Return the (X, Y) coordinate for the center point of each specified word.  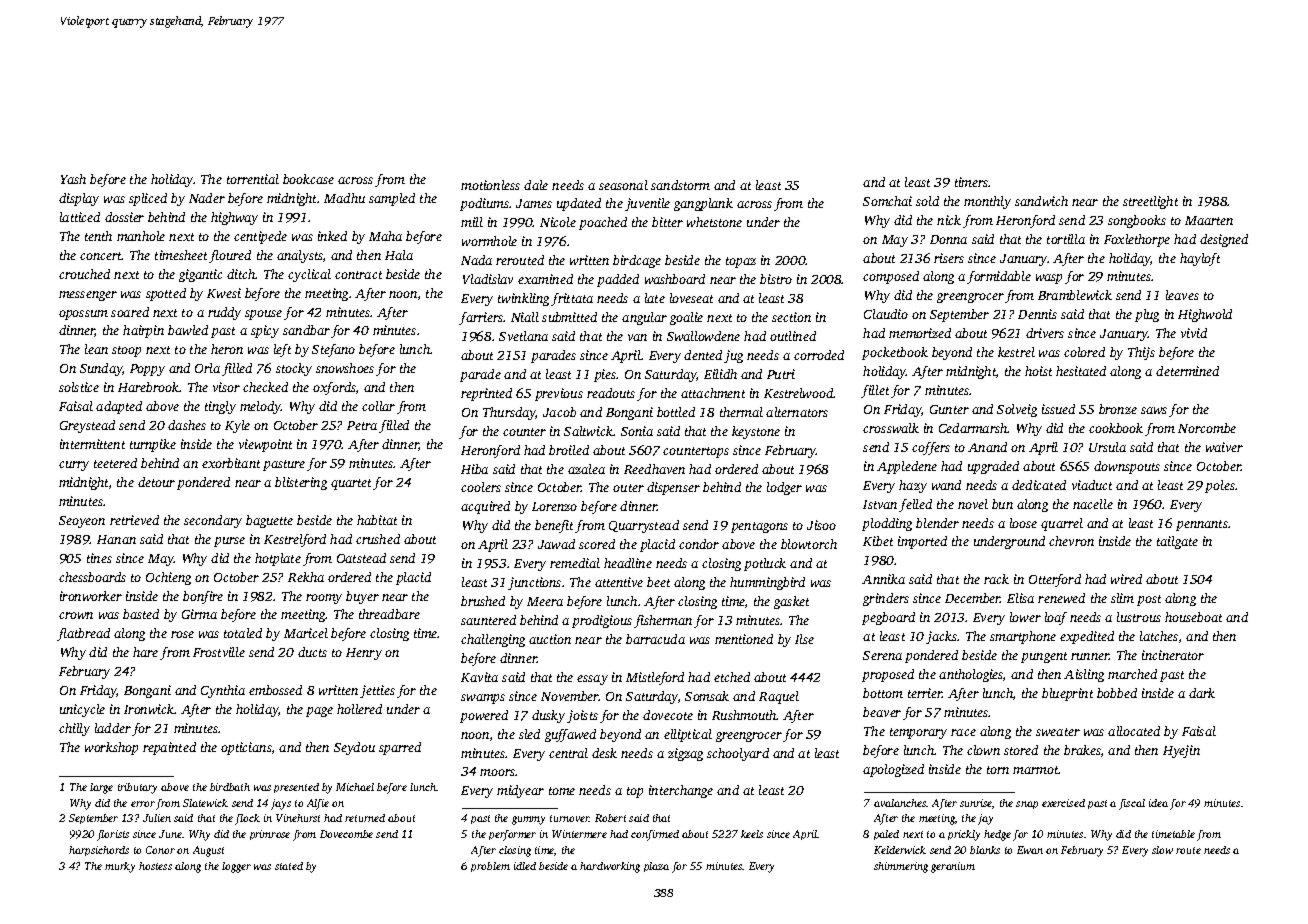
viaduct (1092, 485)
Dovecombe (346, 834)
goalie (686, 318)
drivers (1045, 333)
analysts (300, 256)
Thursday (509, 413)
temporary (918, 733)
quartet (351, 484)
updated (579, 204)
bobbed (1117, 693)
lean (96, 349)
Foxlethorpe (1137, 240)
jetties (377, 691)
